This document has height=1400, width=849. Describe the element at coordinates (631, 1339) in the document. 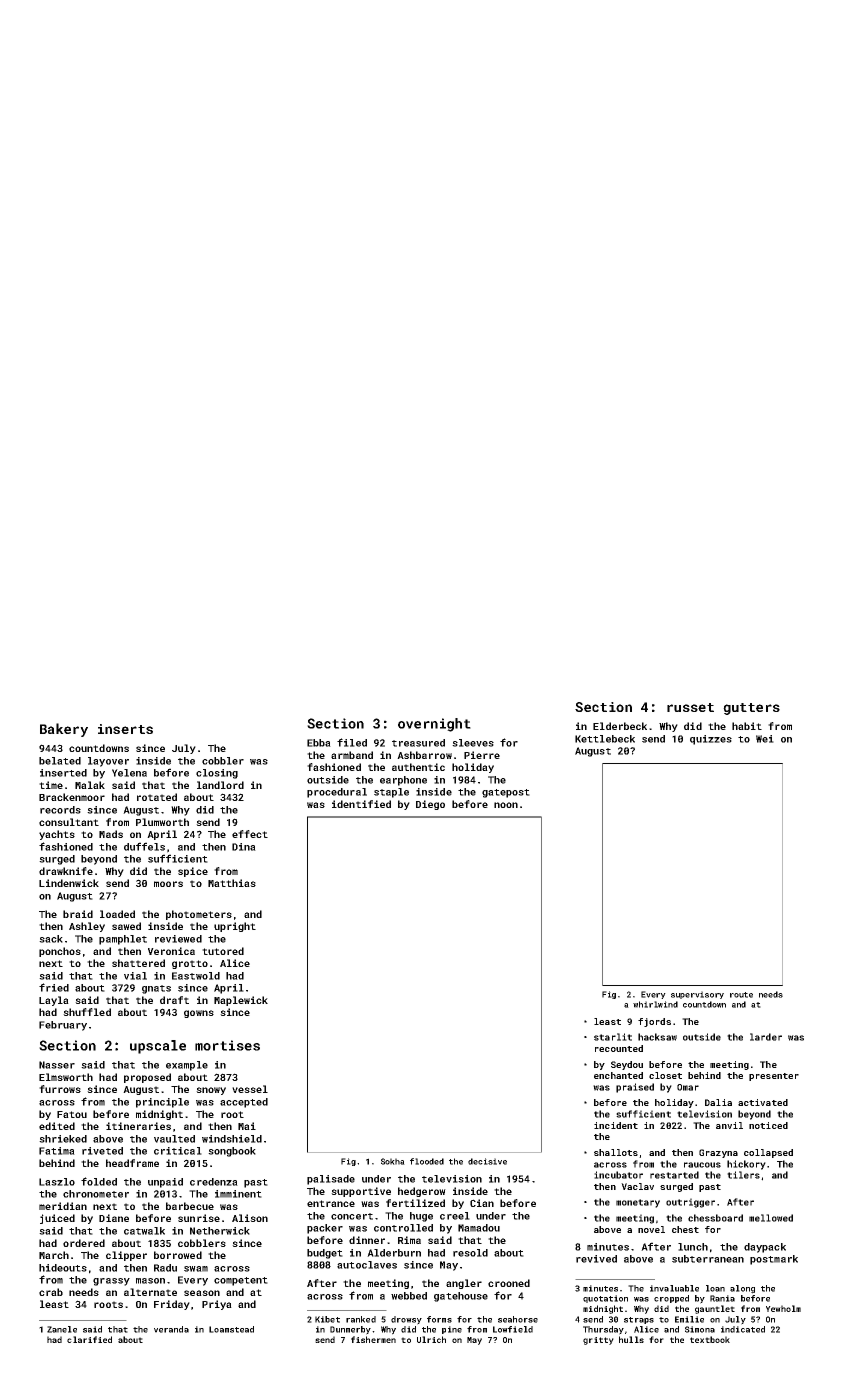

I see `hulls` at that location.
